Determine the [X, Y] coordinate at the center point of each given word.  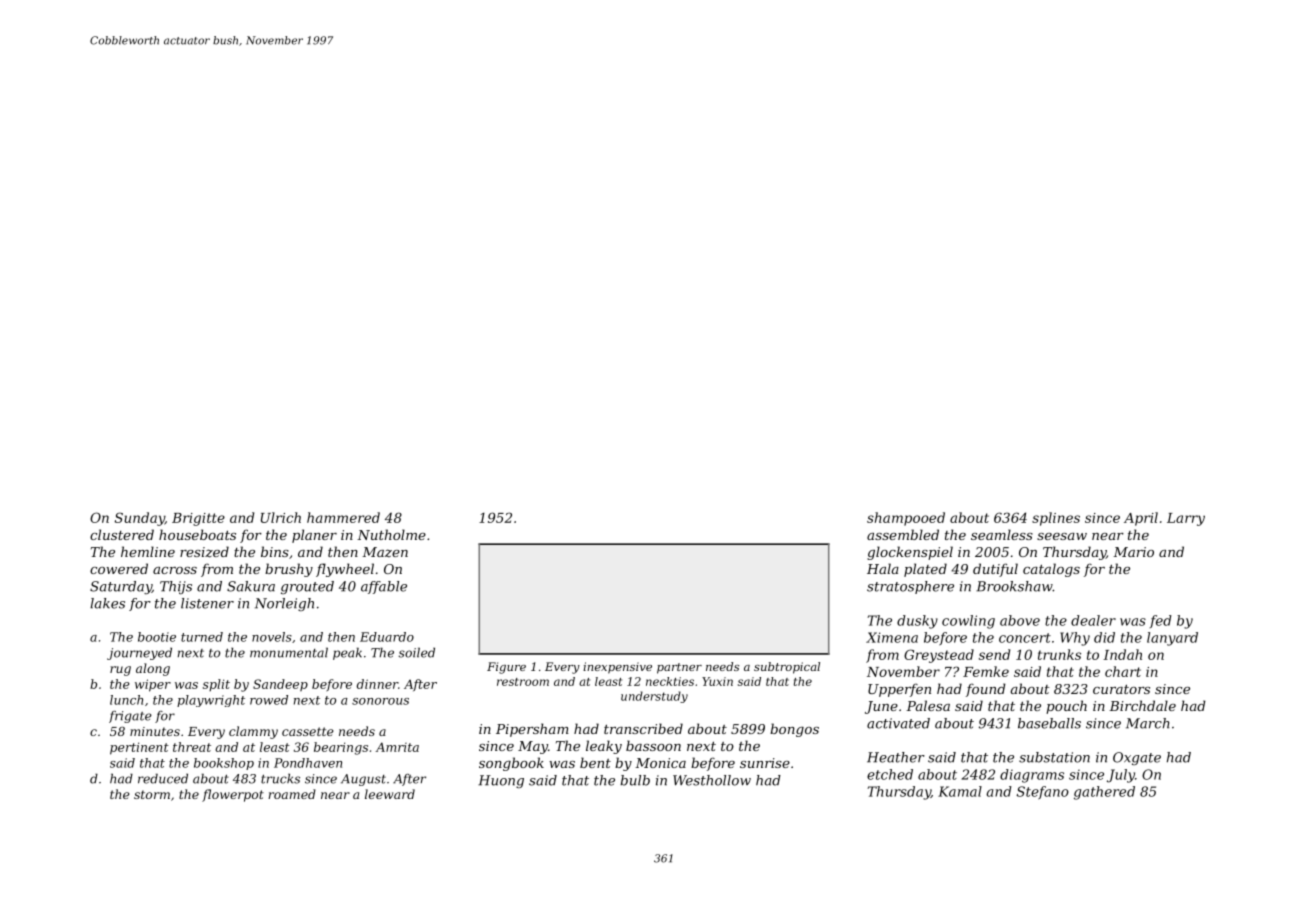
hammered [343, 517]
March [1147, 723]
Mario [1133, 552]
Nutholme [391, 534]
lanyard [1172, 639]
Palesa [928, 705]
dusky [917, 622]
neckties [670, 681]
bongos [794, 730]
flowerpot [233, 795]
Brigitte [198, 519]
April [1141, 519]
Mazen [385, 552]
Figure [506, 668]
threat [192, 747]
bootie [157, 637]
